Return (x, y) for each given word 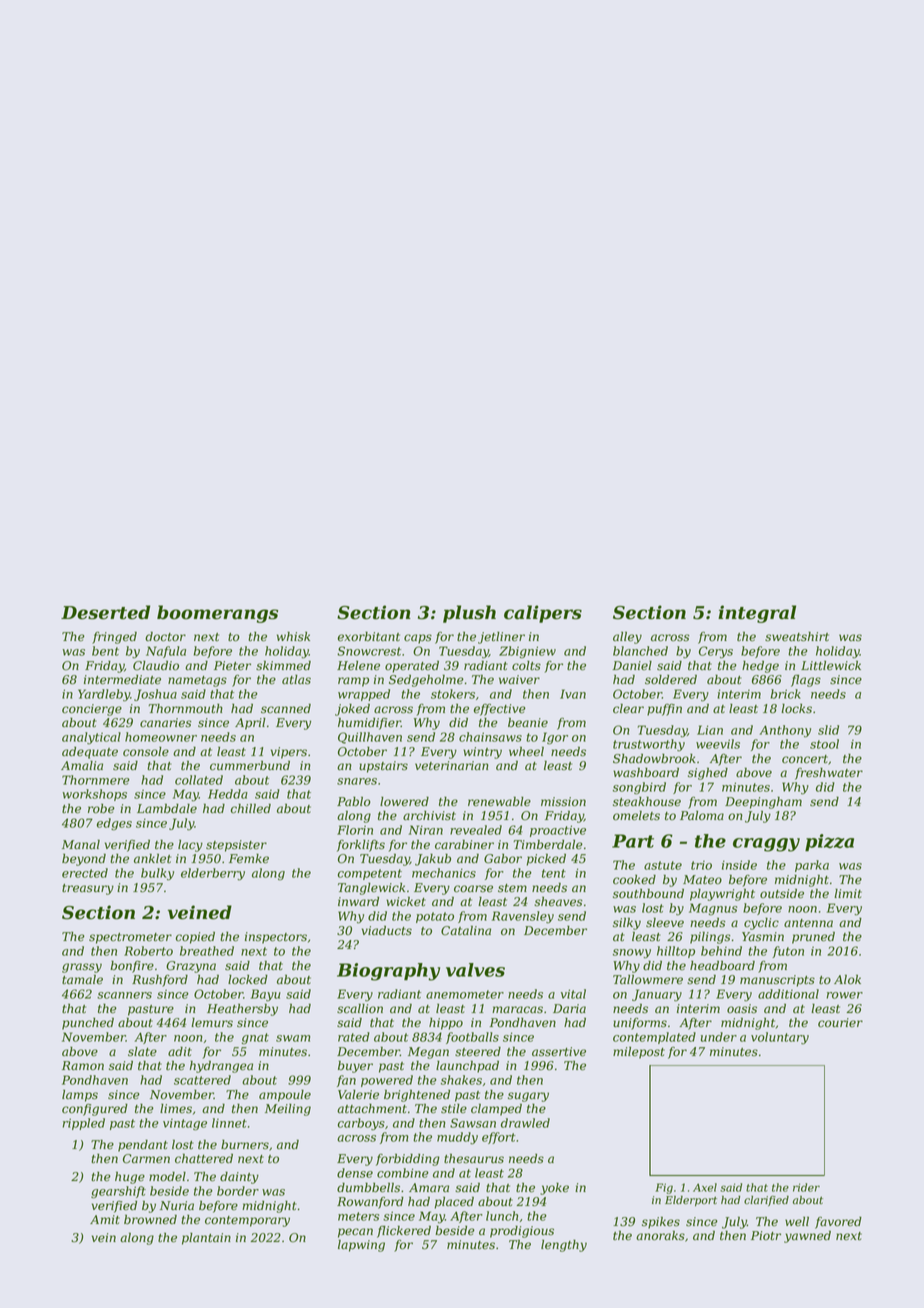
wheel (526, 751)
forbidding (408, 1159)
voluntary (780, 1038)
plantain (206, 1239)
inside (739, 865)
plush (469, 614)
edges (114, 824)
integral (757, 614)
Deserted (105, 612)
